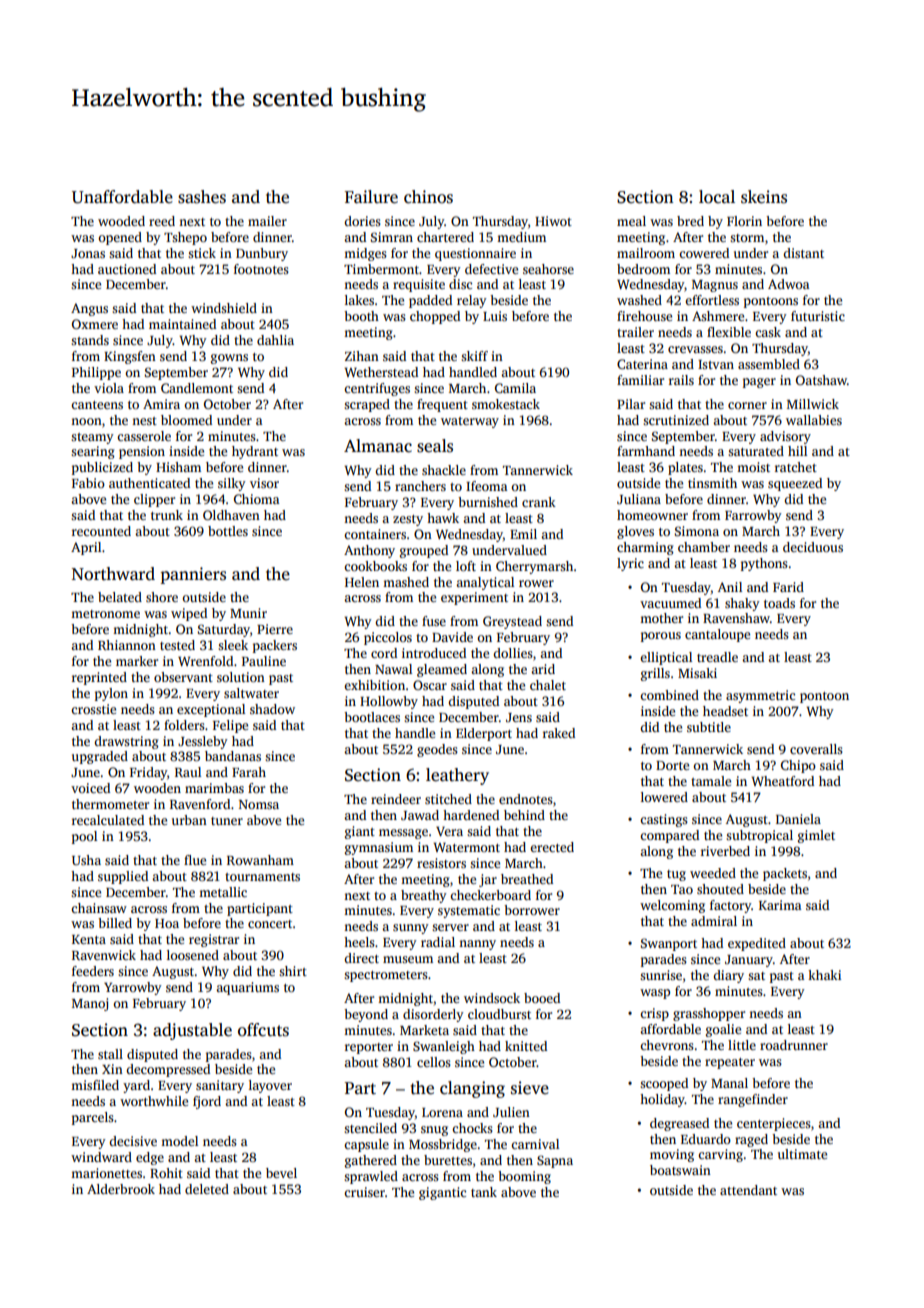 The image size is (924, 1308). I want to click on reporter, so click(369, 1048).
